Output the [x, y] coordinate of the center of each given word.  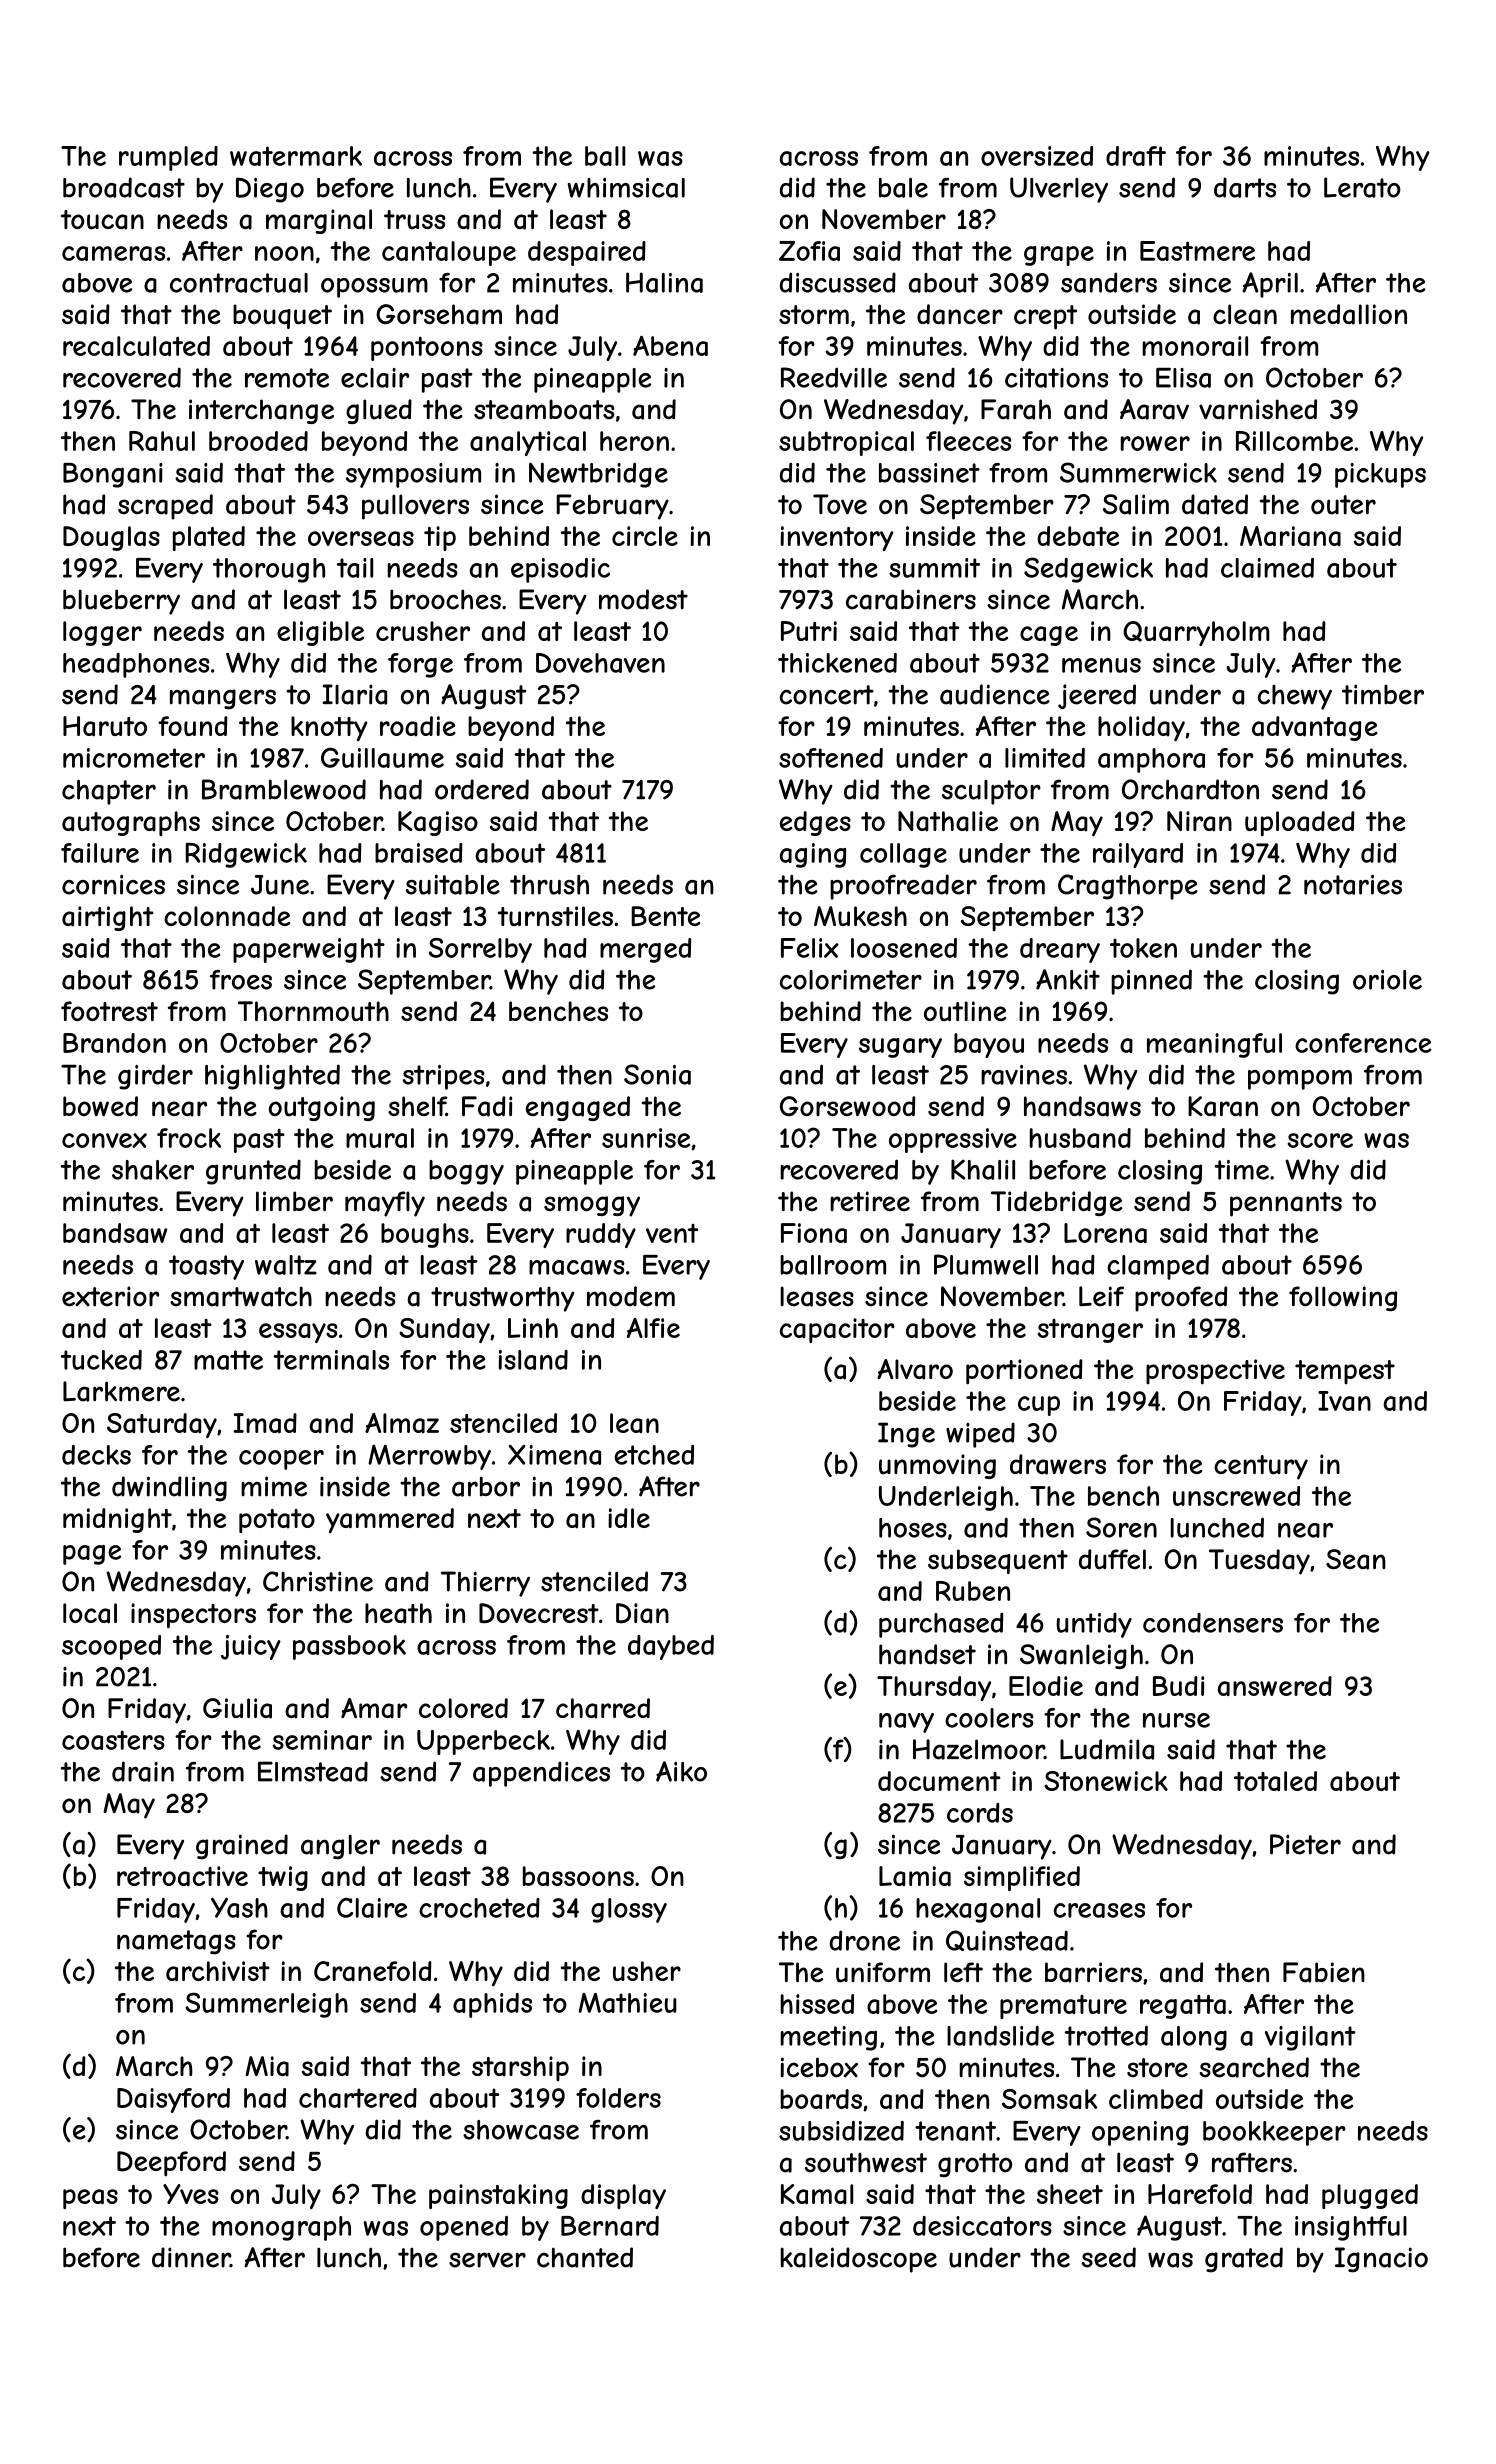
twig [283, 1878]
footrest [109, 1011]
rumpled [168, 158]
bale [903, 188]
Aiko [681, 1771]
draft [1136, 156]
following [1343, 1298]
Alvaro [915, 1369]
